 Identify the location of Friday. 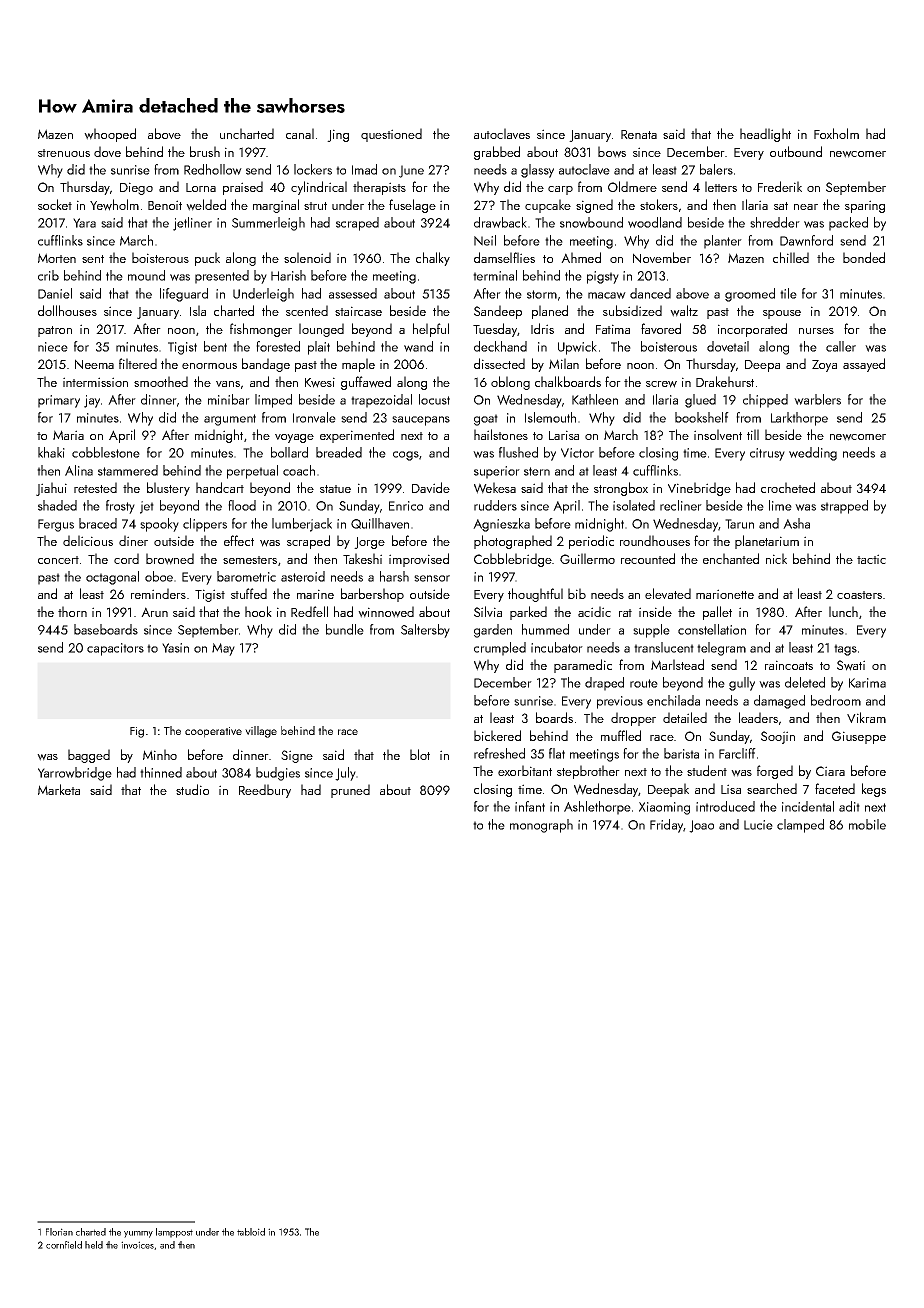
(667, 826).
